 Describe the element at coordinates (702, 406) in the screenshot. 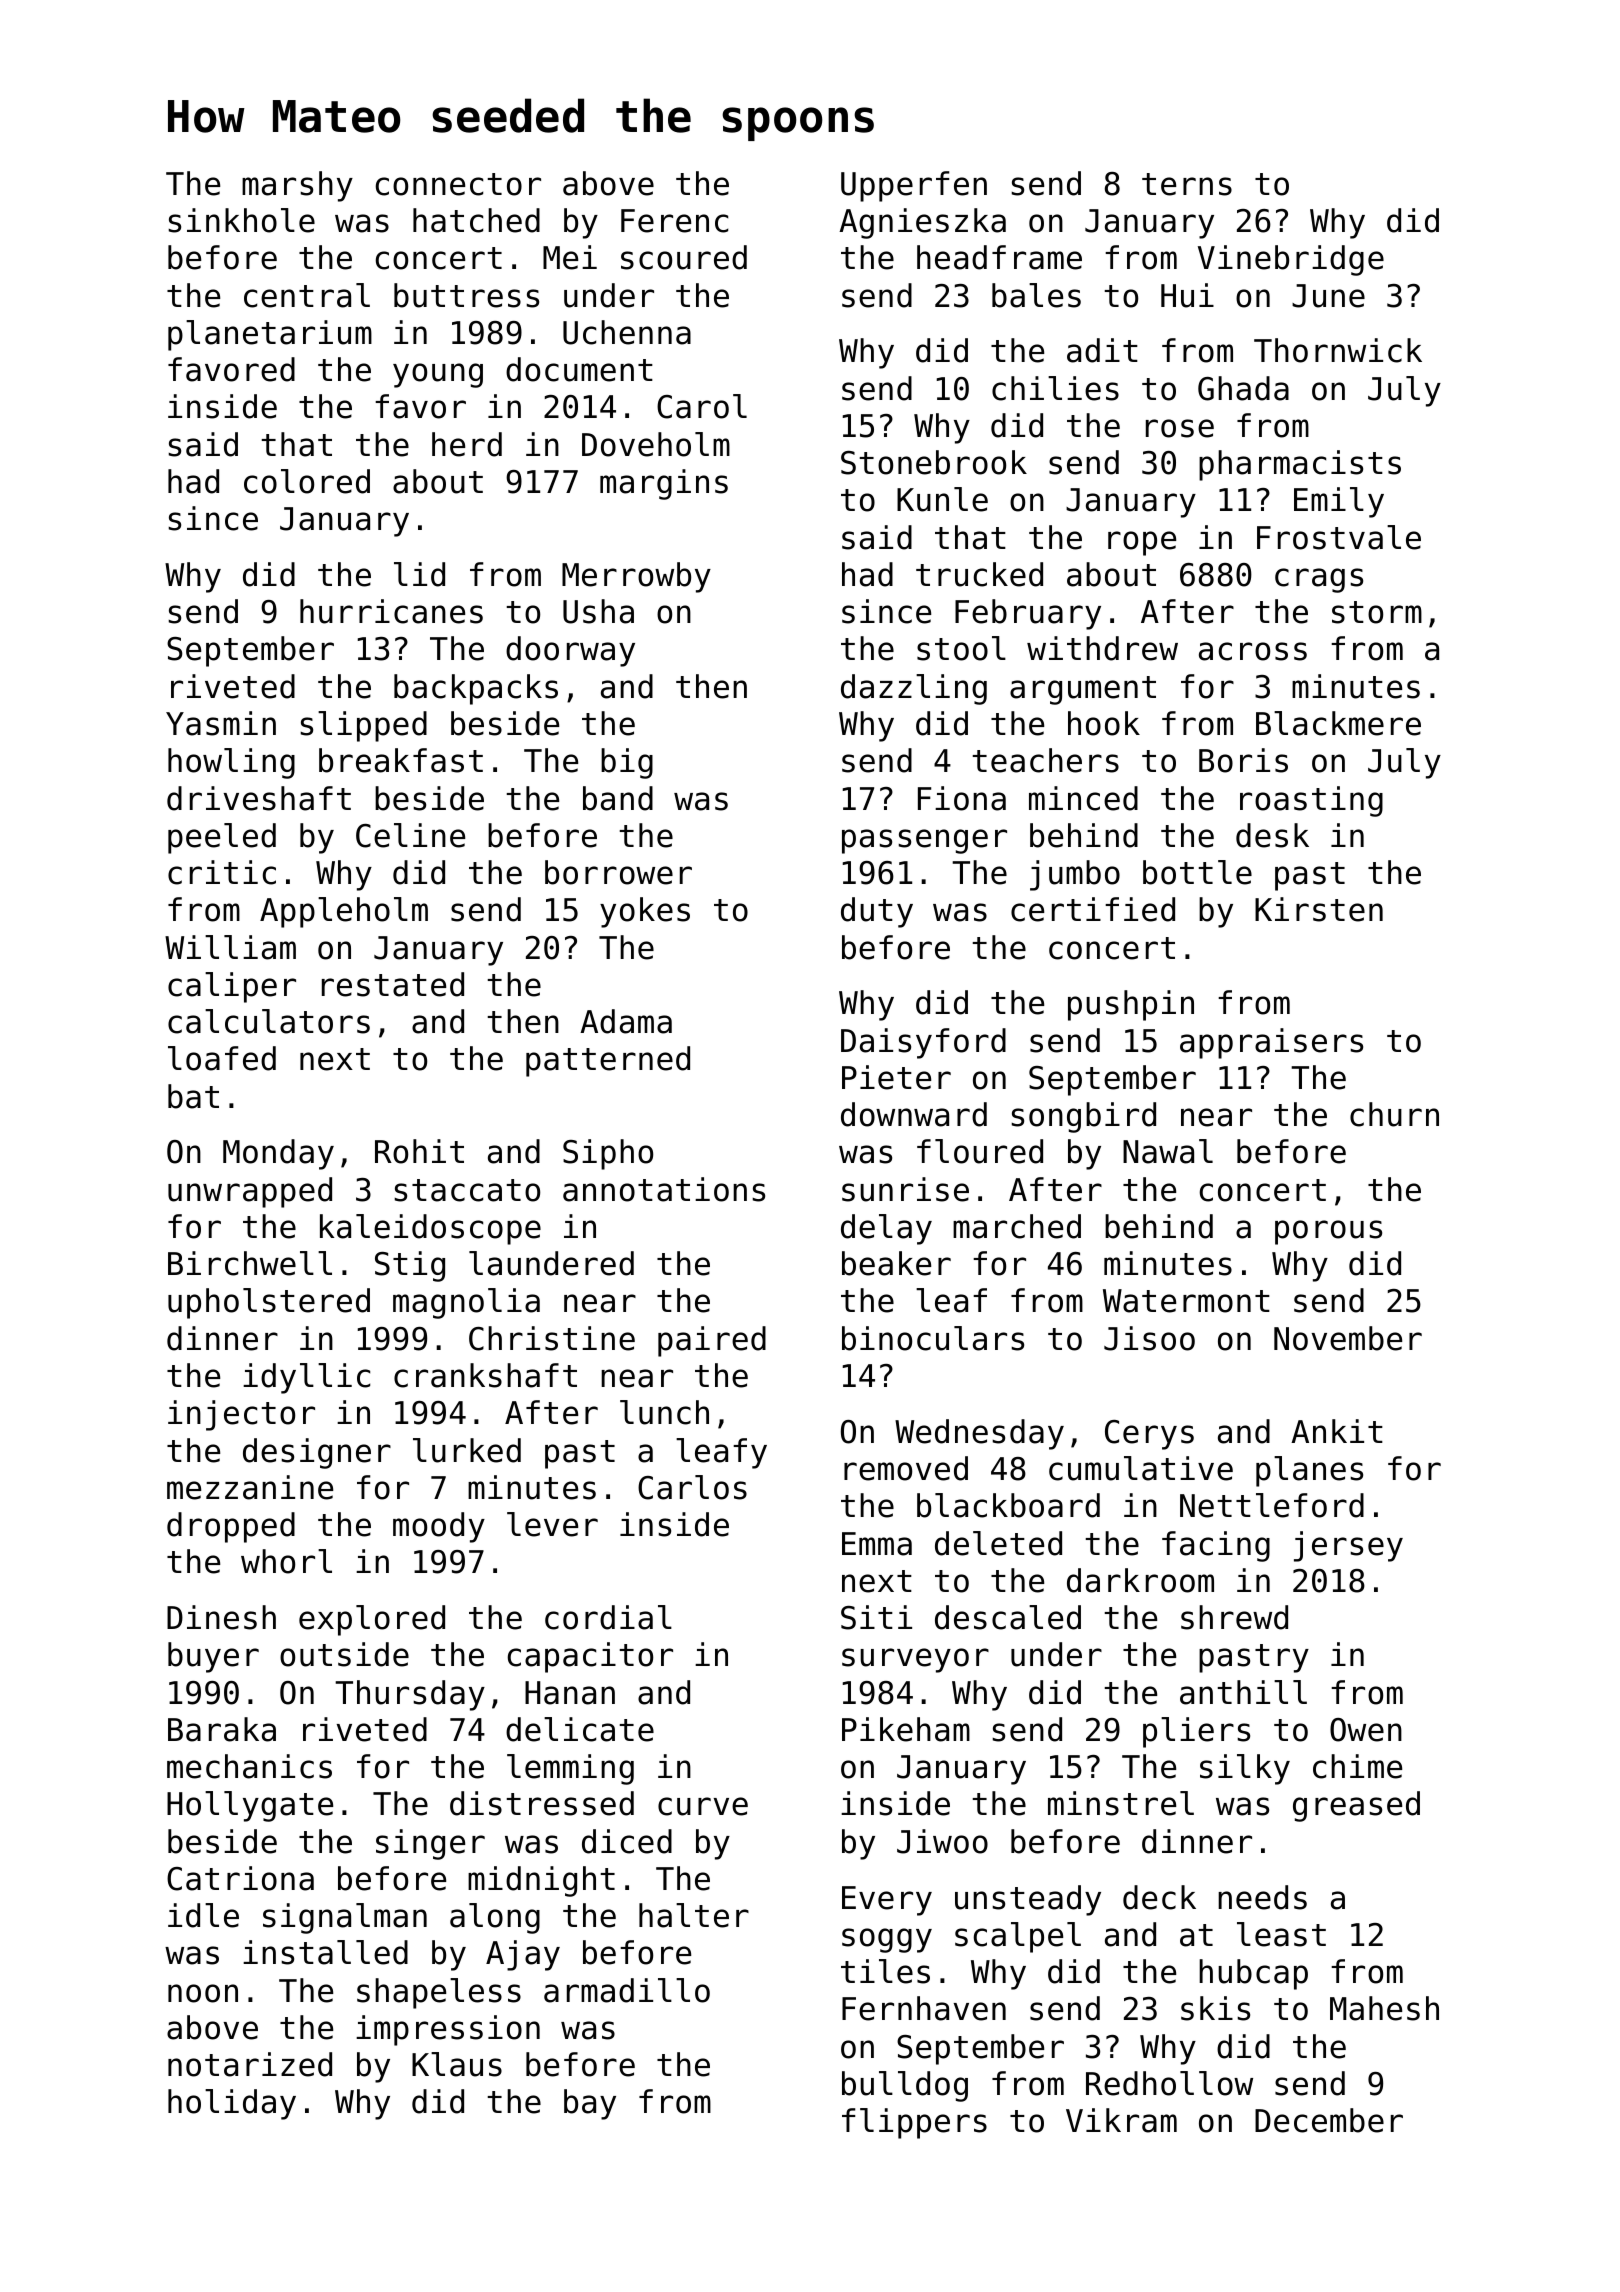

I see `Carol` at that location.
